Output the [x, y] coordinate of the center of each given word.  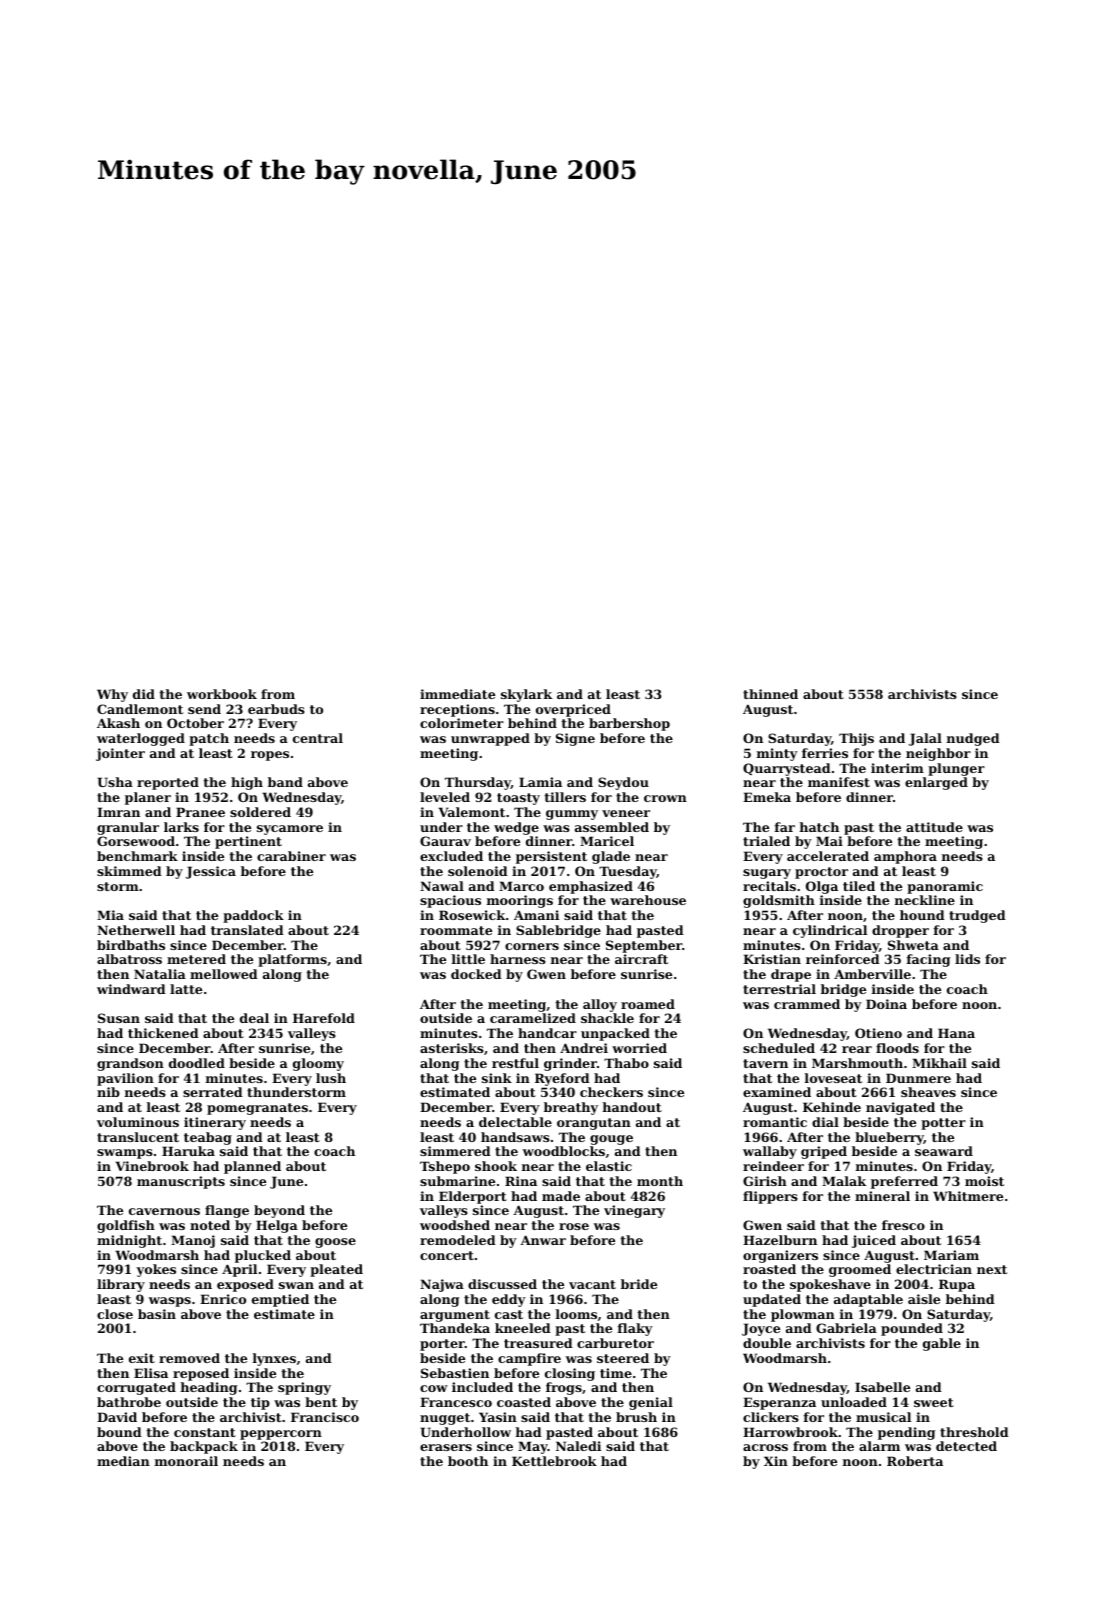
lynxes [274, 1359]
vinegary [634, 1211]
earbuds [276, 709]
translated [247, 930]
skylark [526, 695]
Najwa [442, 1285]
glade [611, 857]
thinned [770, 694]
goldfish [126, 1226]
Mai [829, 841]
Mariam [951, 1255]
